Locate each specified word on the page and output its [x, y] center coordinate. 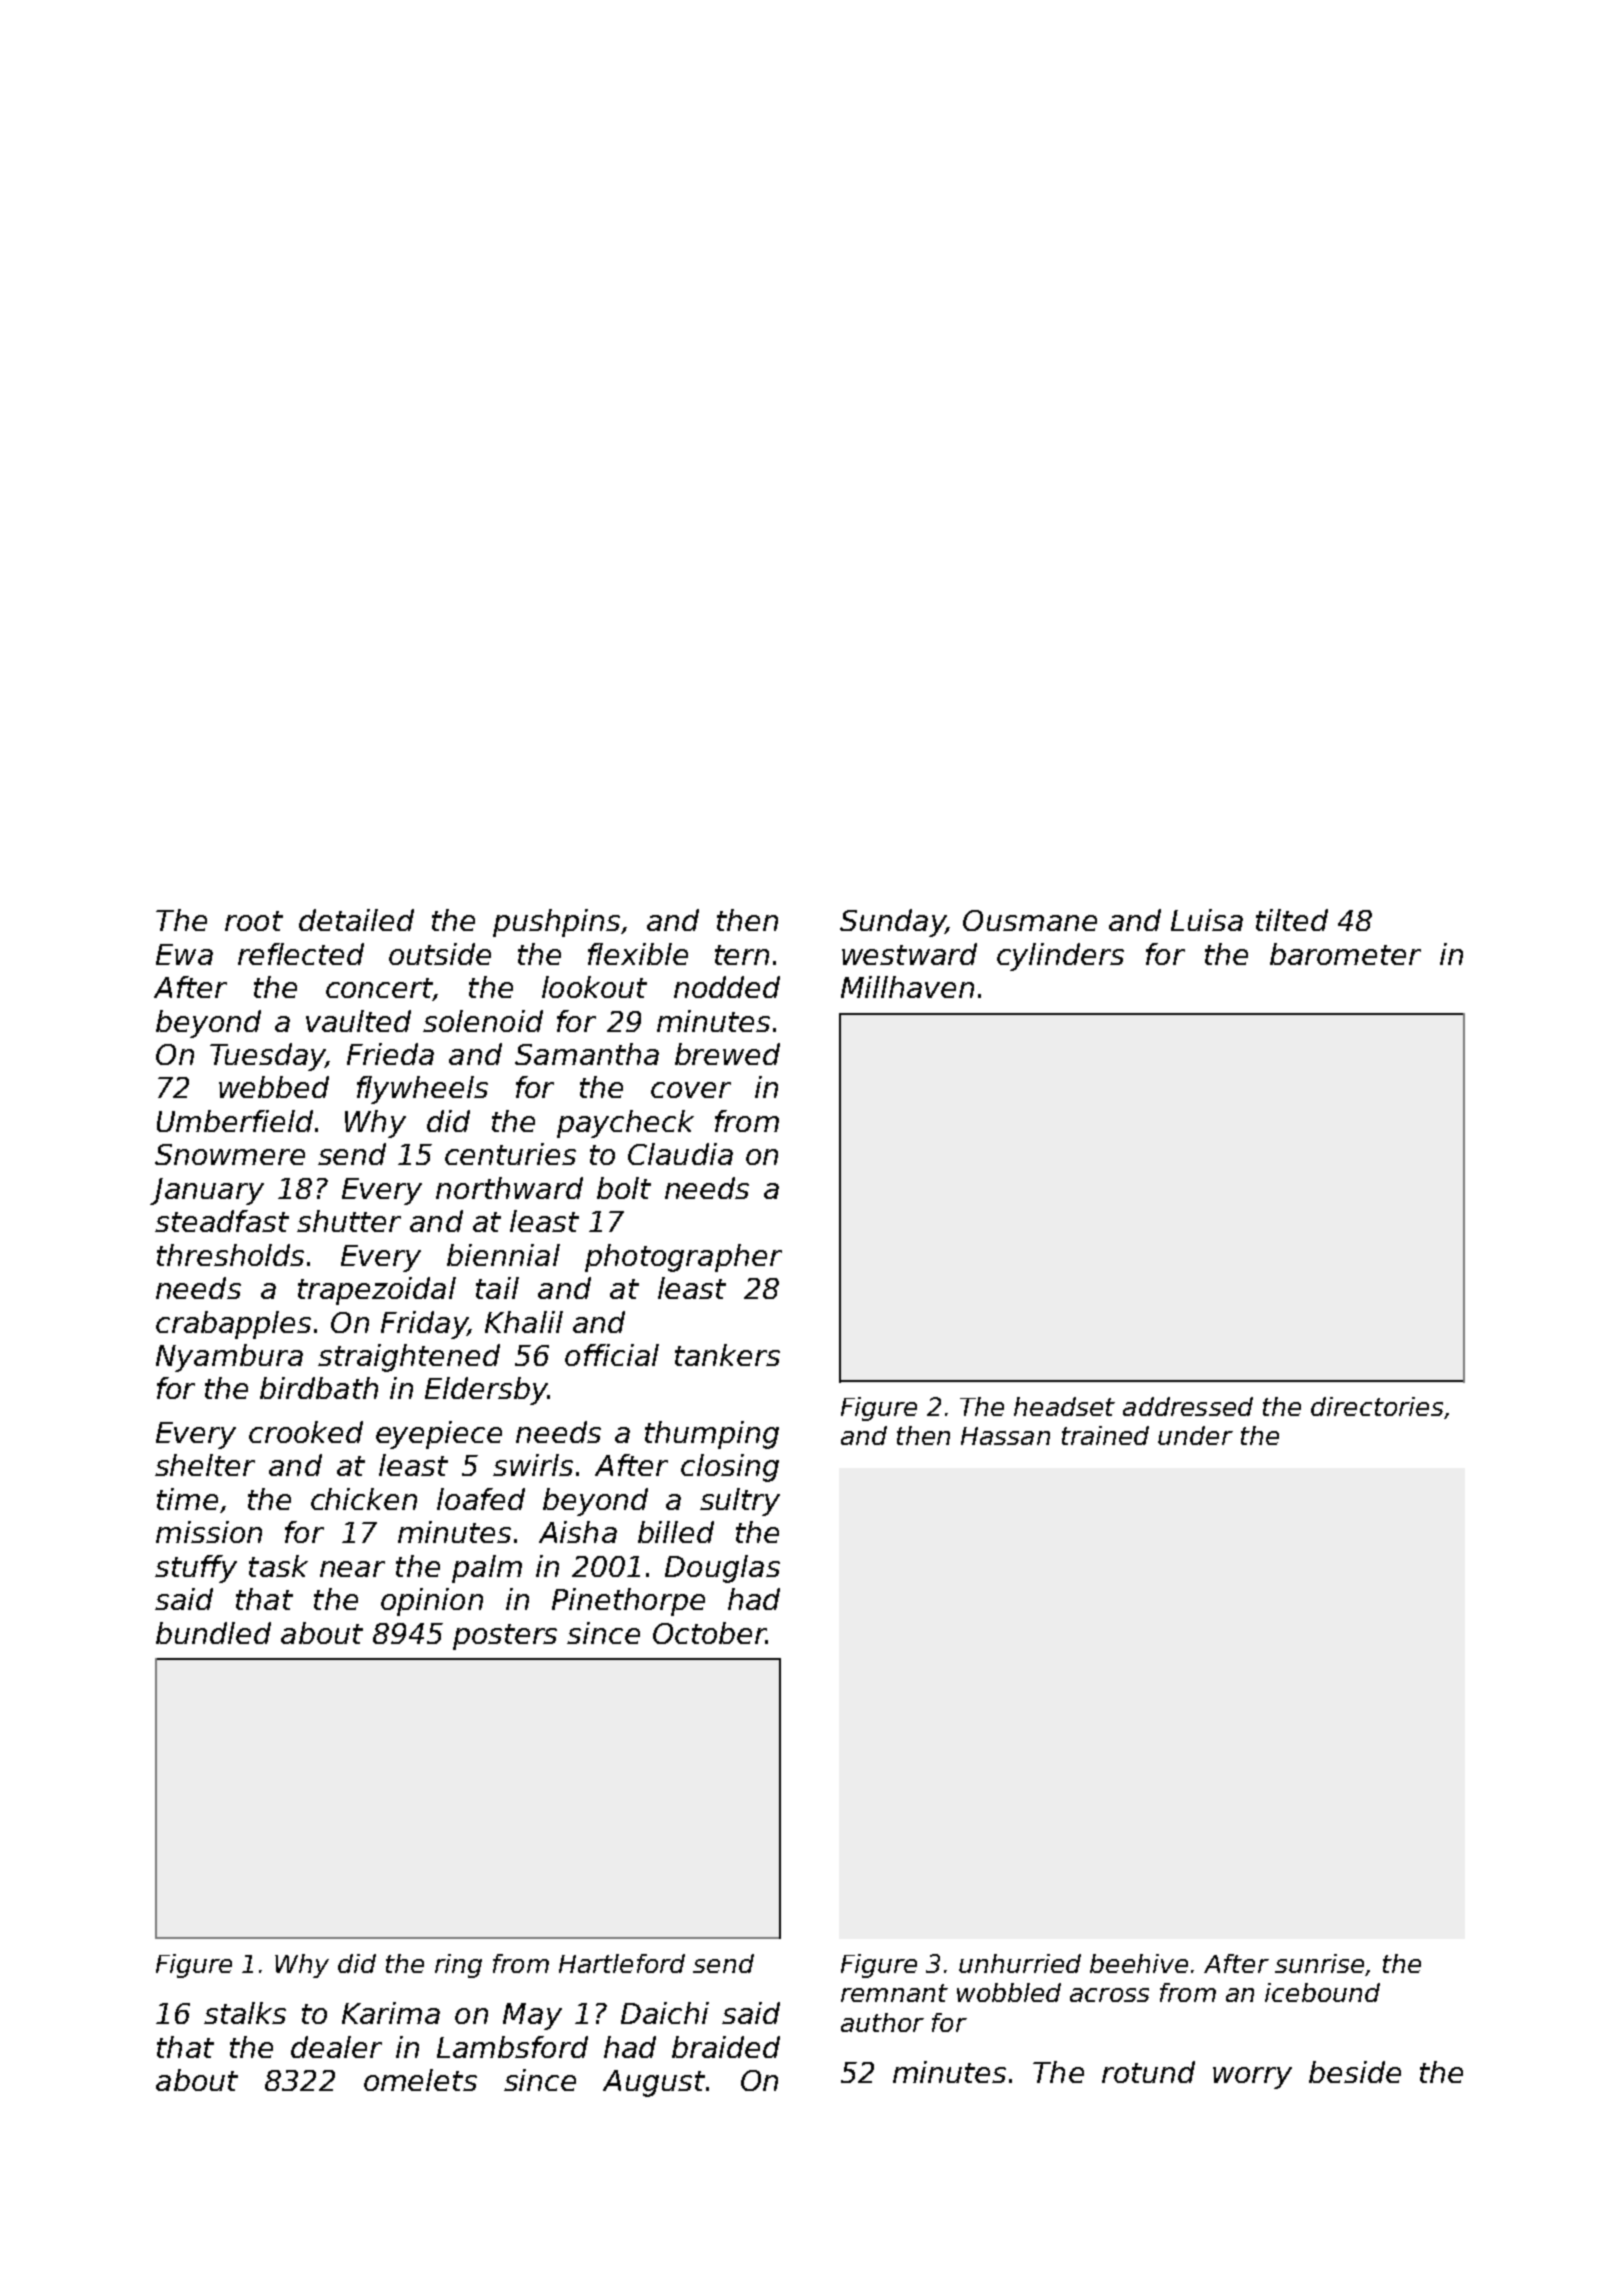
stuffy [196, 1569]
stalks [245, 2013]
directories [1377, 1406]
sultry [740, 1502]
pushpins [556, 923]
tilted [1292, 920]
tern [742, 955]
